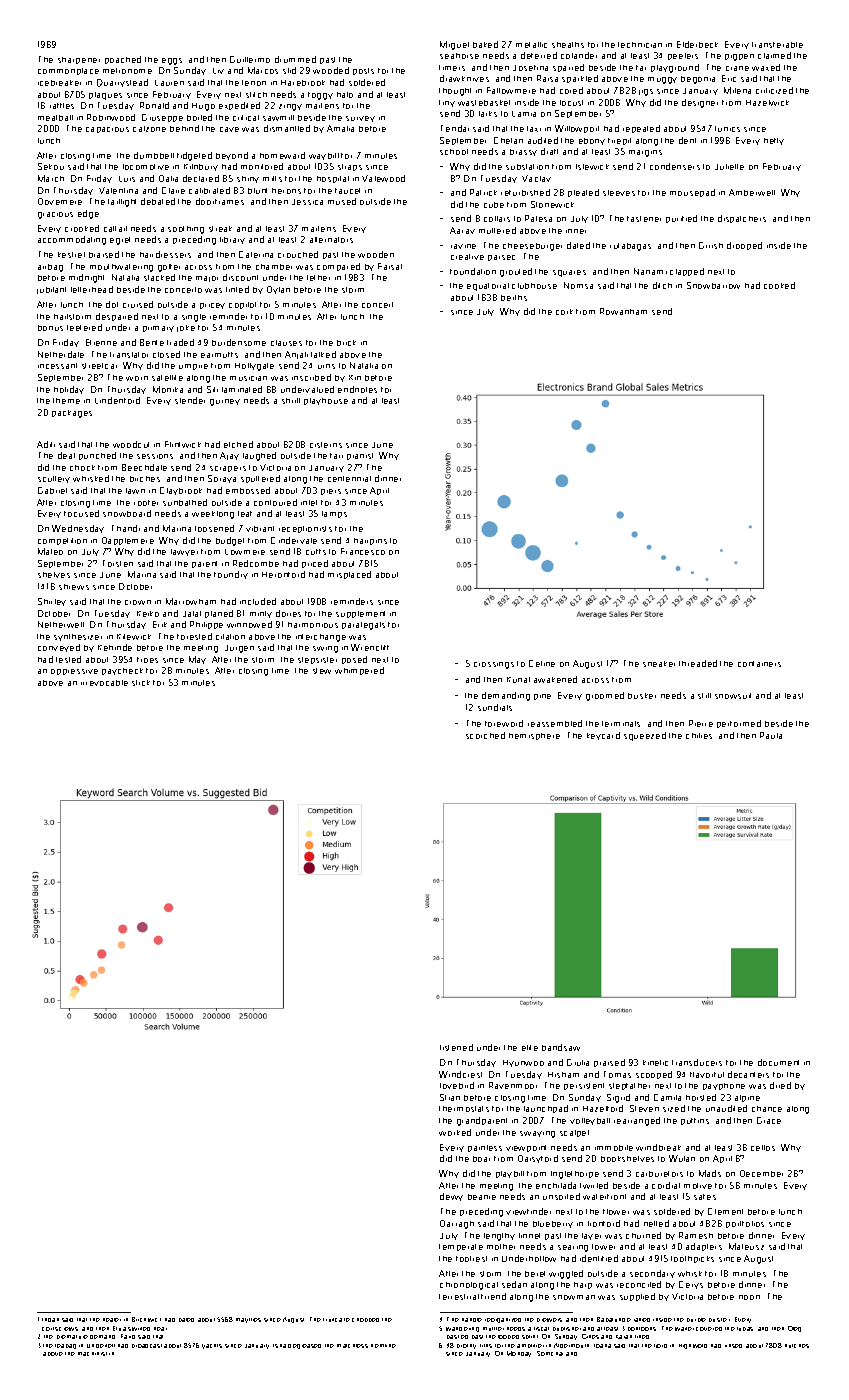 This page has height=1400, width=849. Describe the element at coordinates (531, 45) in the page. I see `metallic` at that location.
